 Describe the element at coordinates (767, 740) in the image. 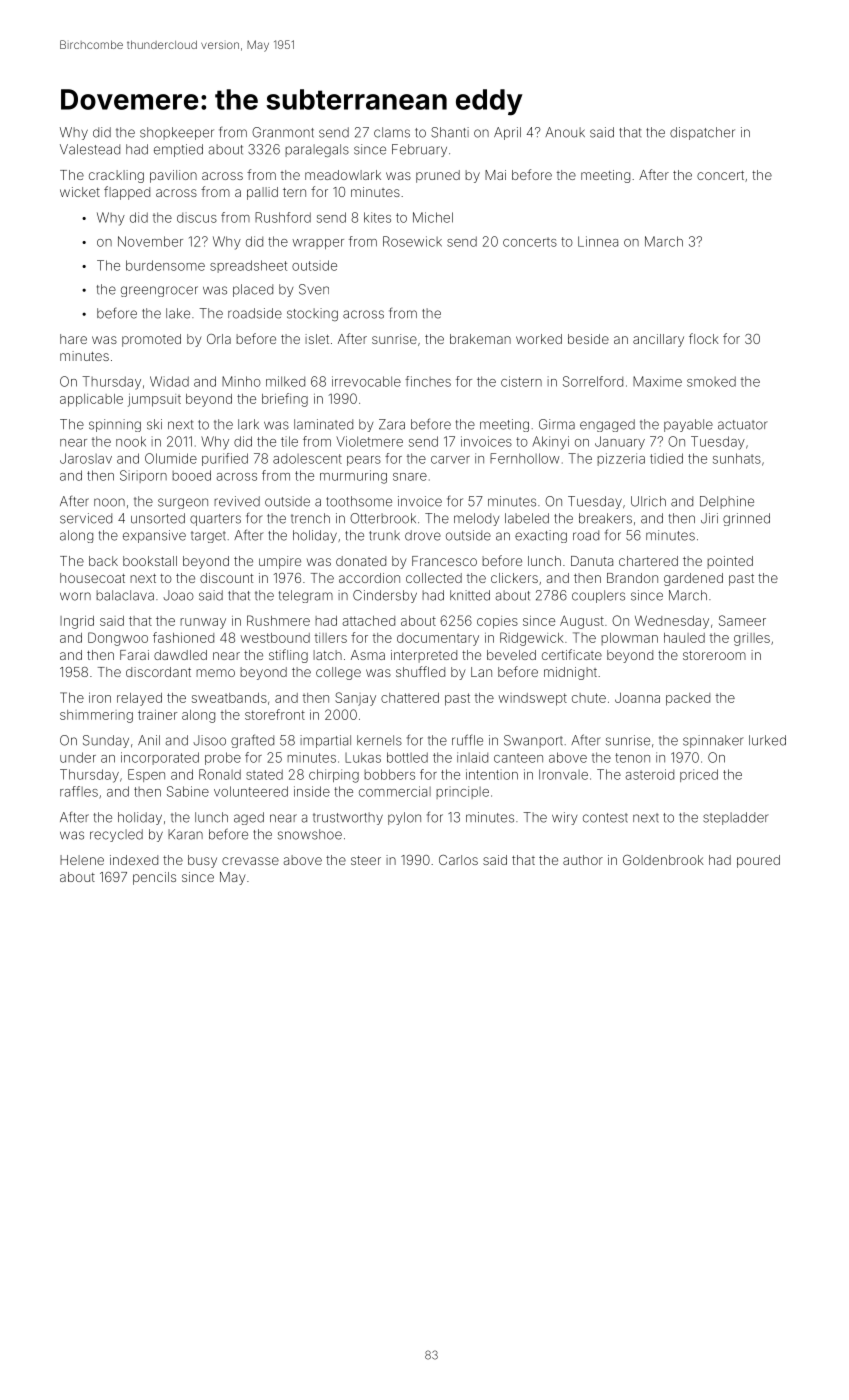

I see `lurked` at that location.
